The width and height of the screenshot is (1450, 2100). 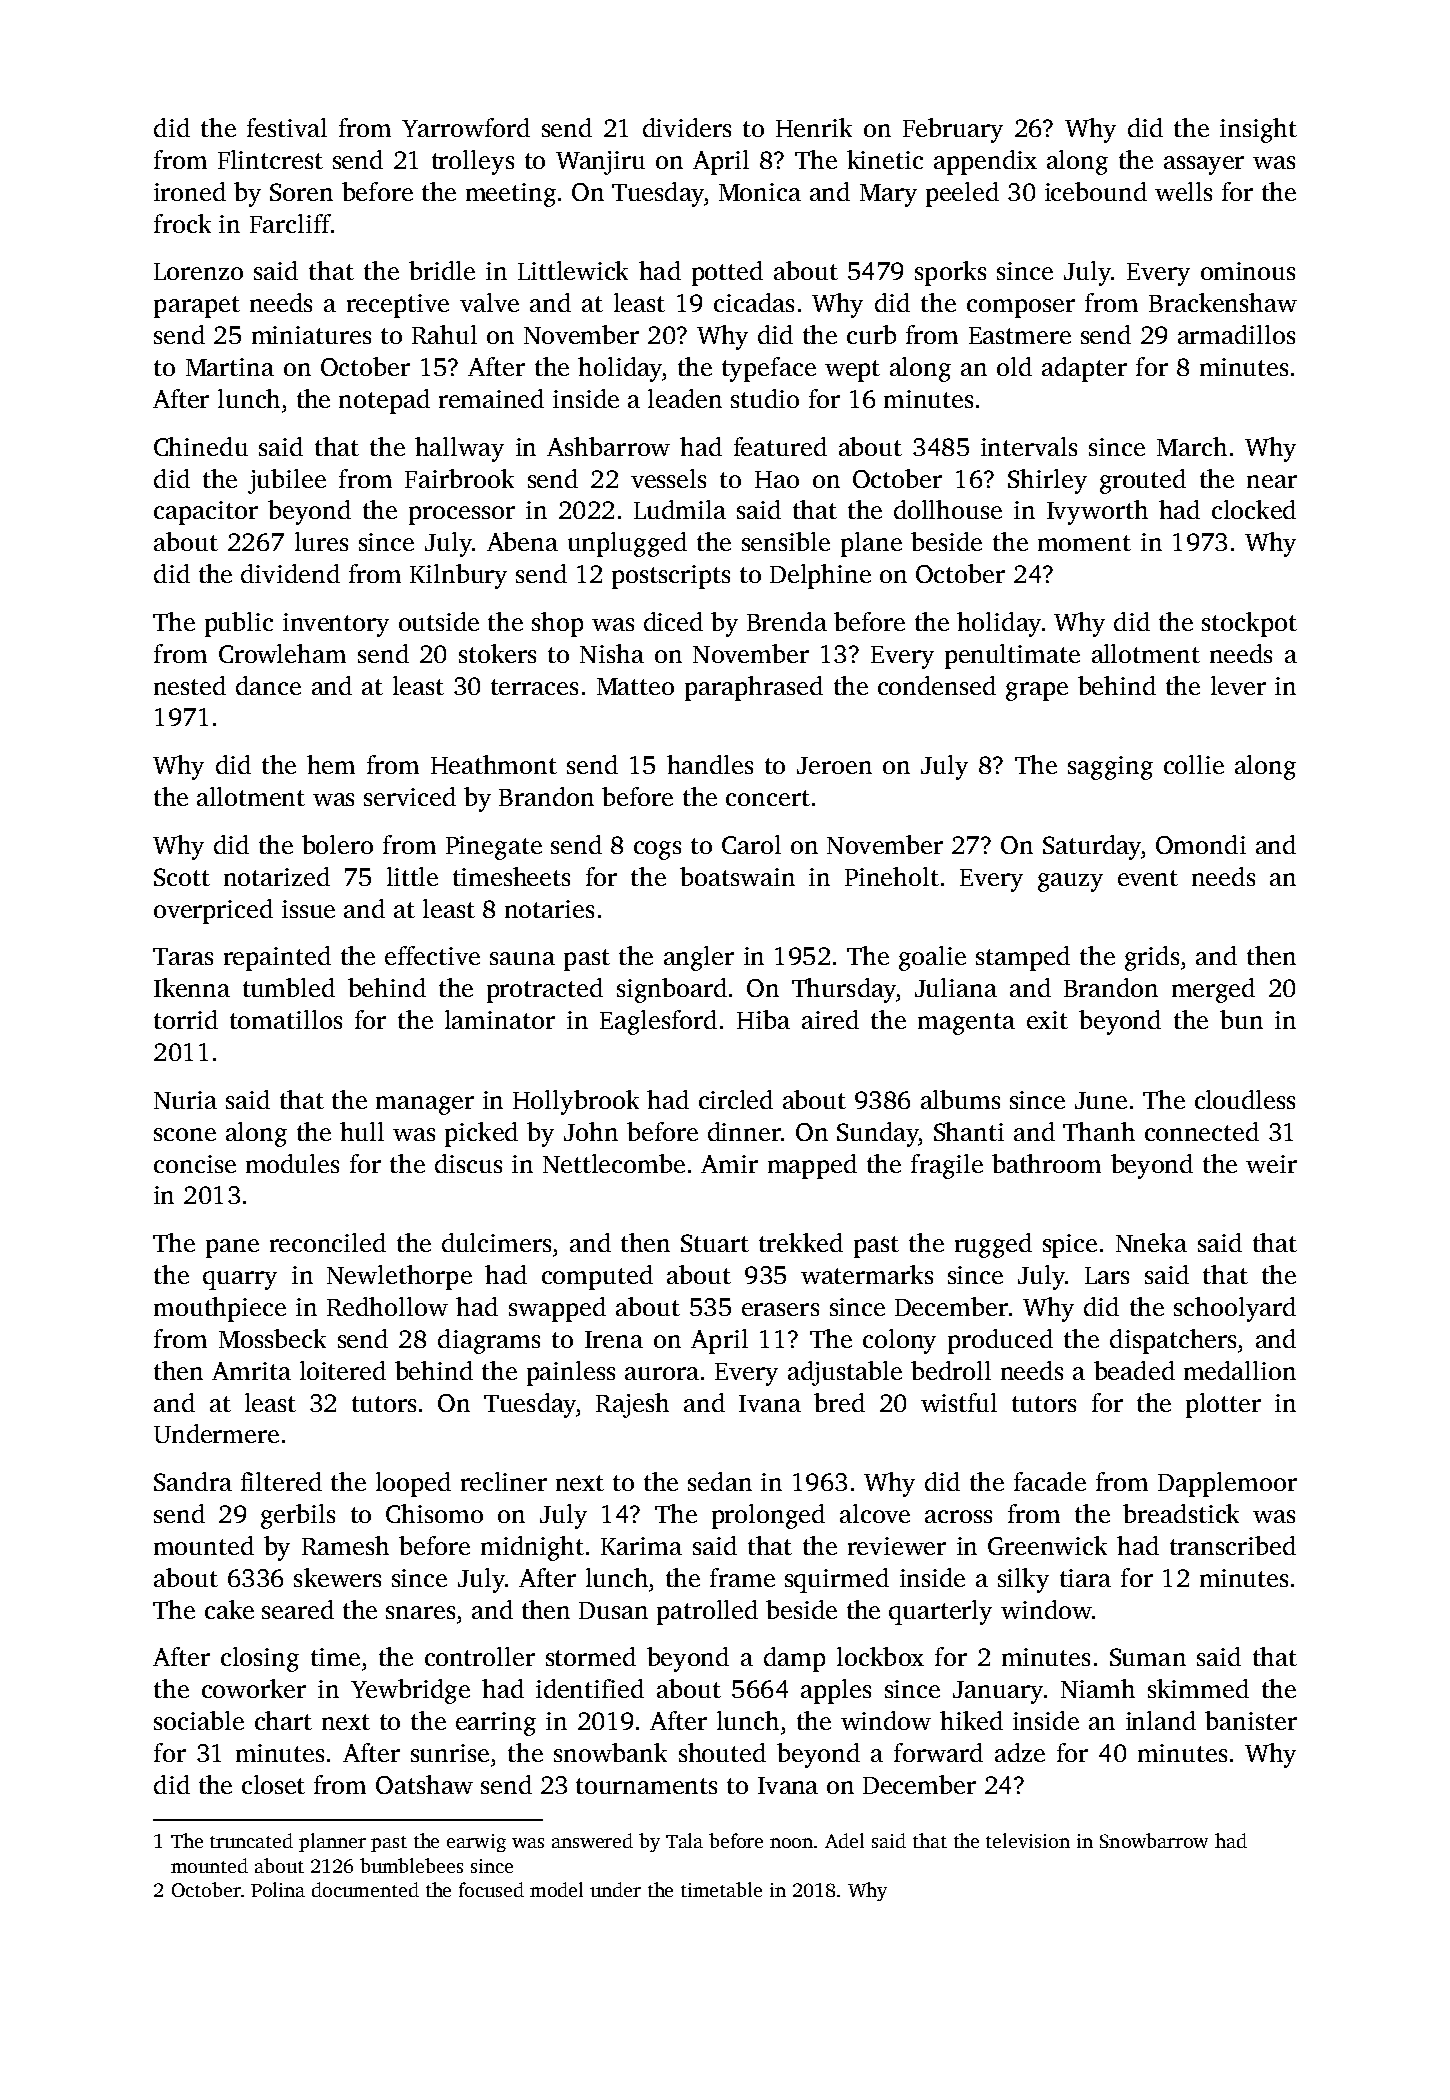 I want to click on model, so click(x=556, y=1889).
